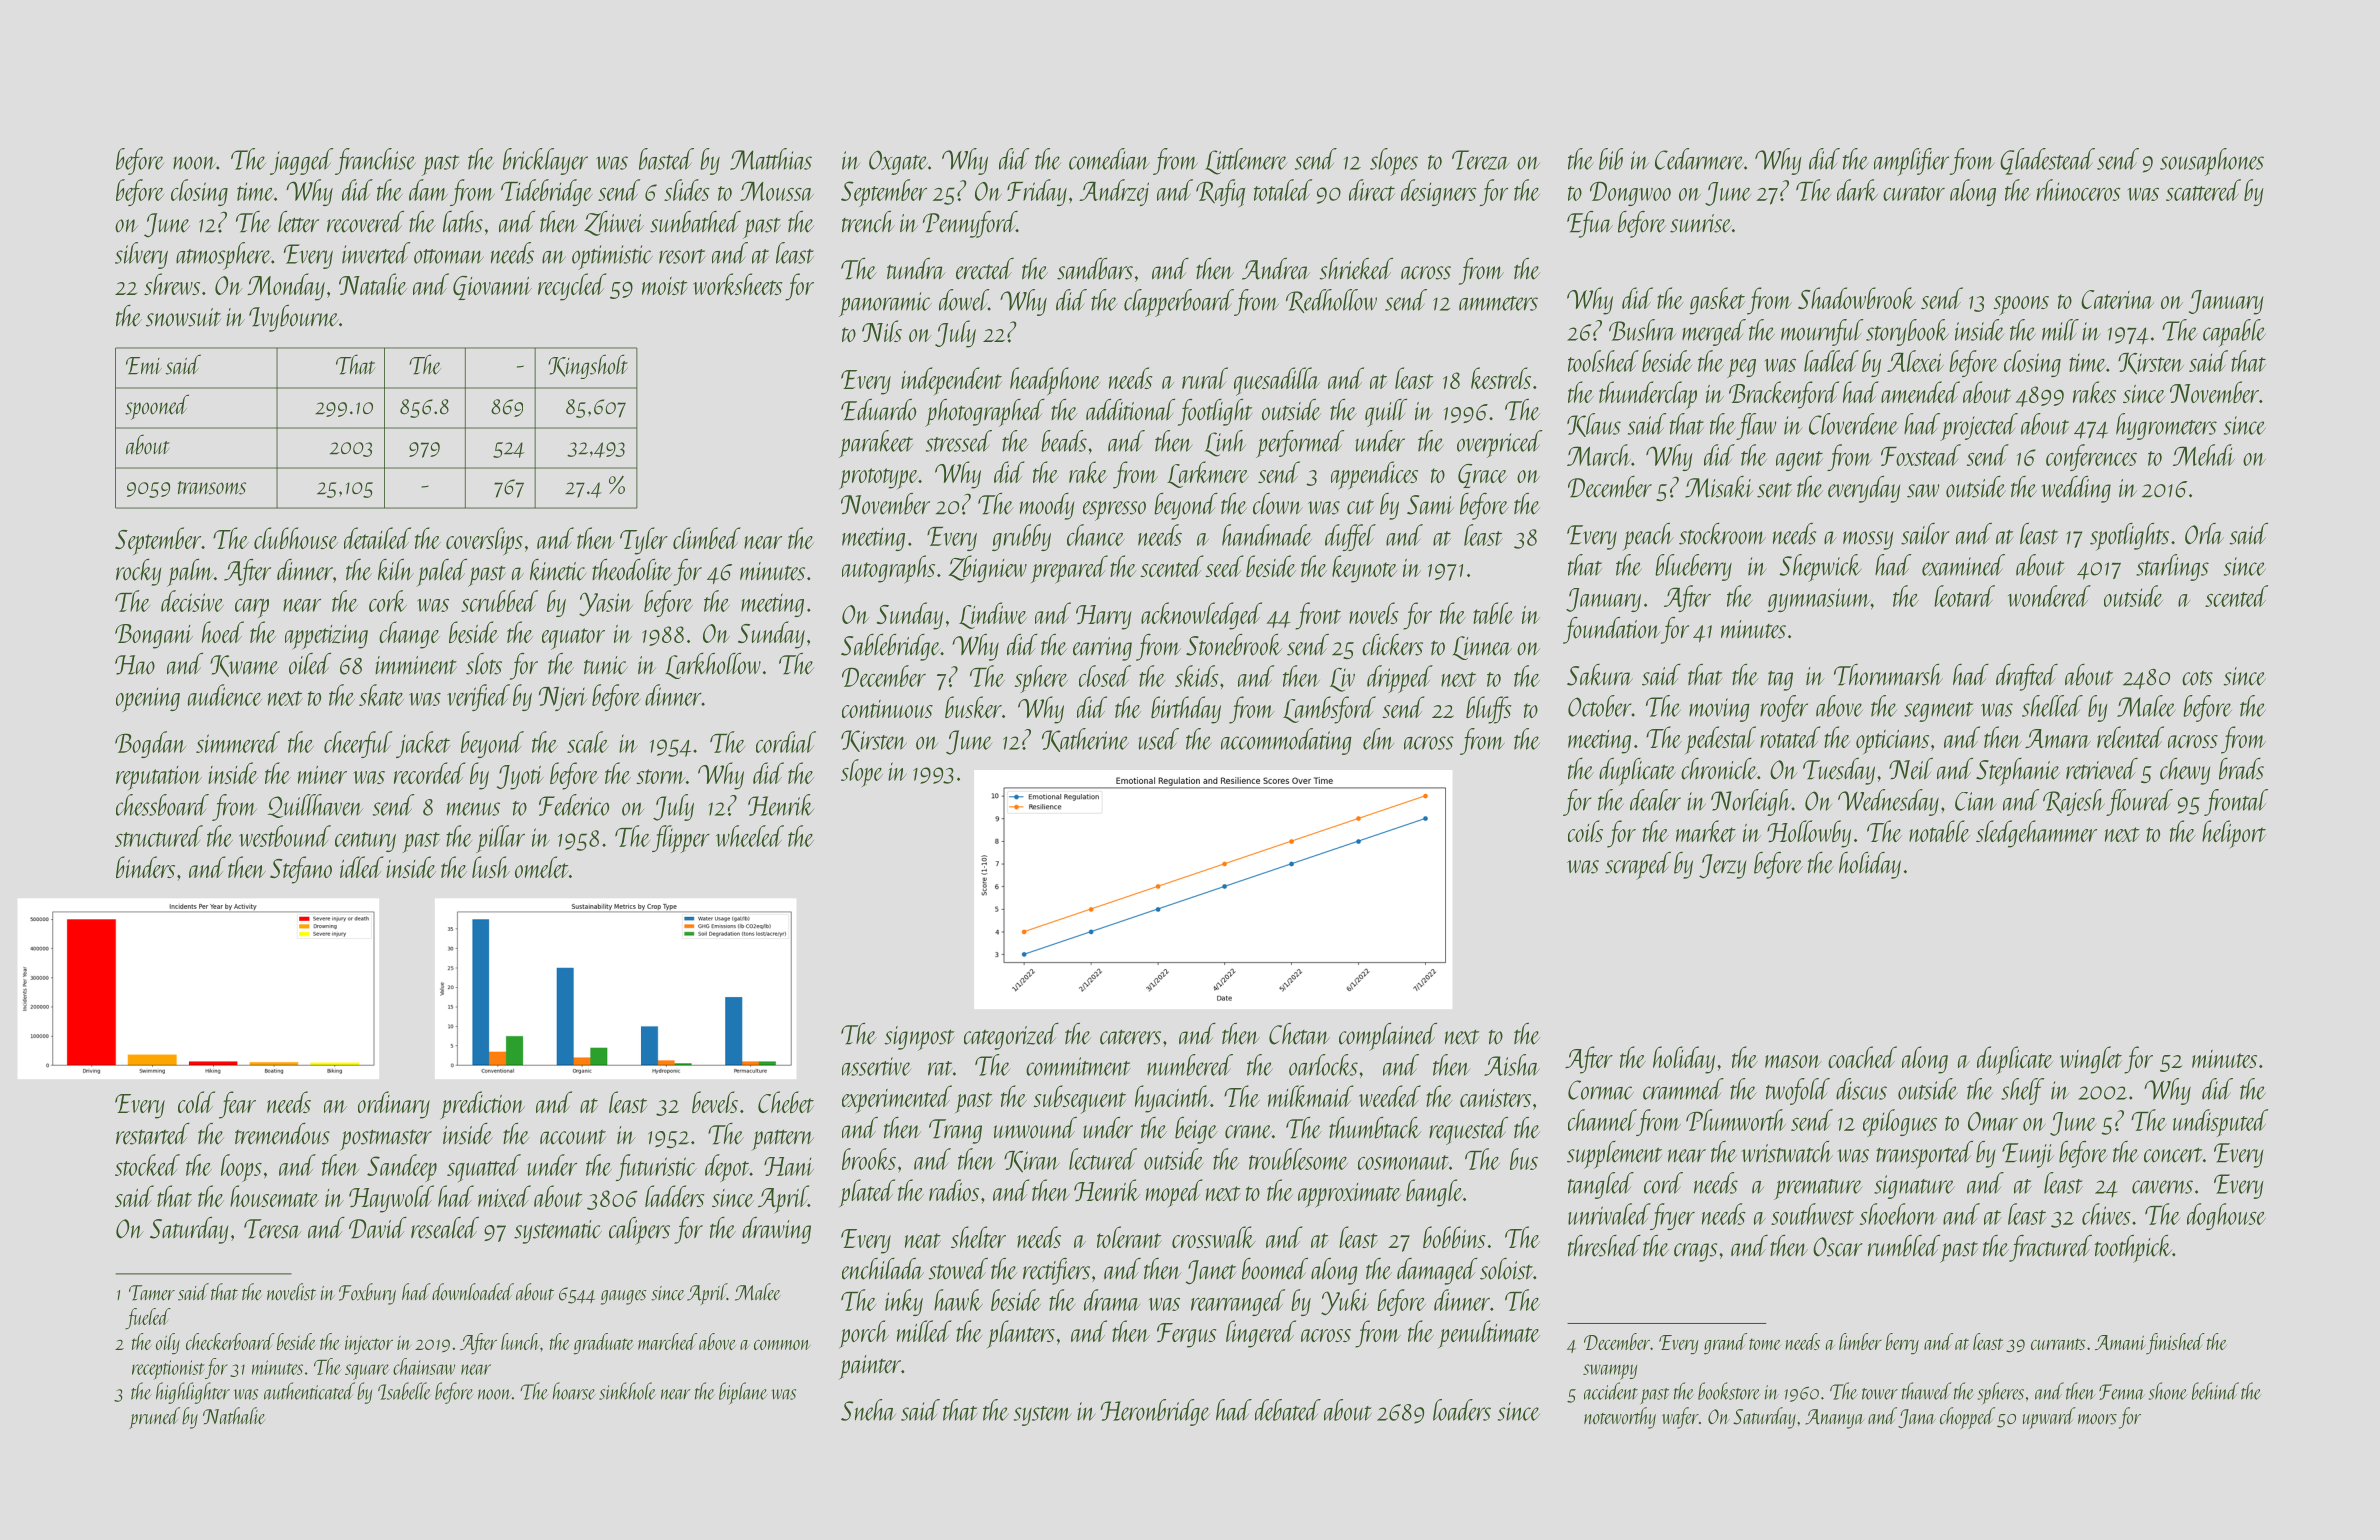 The height and width of the image is (1540, 2380). I want to click on Oxgate, so click(898, 162).
